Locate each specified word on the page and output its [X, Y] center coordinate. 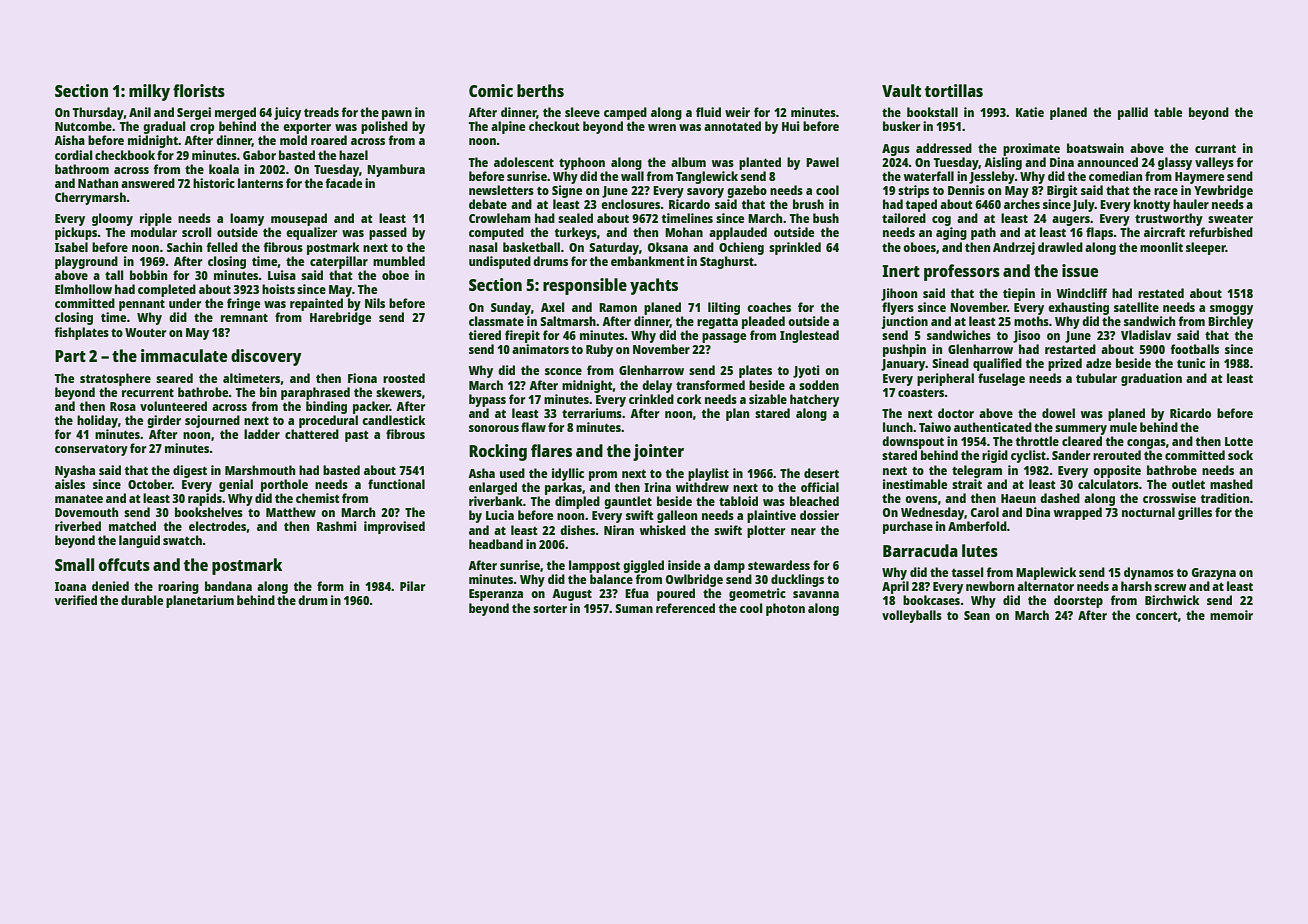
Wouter [145, 332]
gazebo [747, 191]
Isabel [71, 247]
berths [540, 90]
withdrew [702, 487]
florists [199, 90]
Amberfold [977, 526]
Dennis [966, 190]
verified [76, 600]
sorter [550, 609]
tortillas [954, 90]
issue [1080, 270]
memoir [1231, 615]
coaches [769, 307]
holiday [97, 421]
